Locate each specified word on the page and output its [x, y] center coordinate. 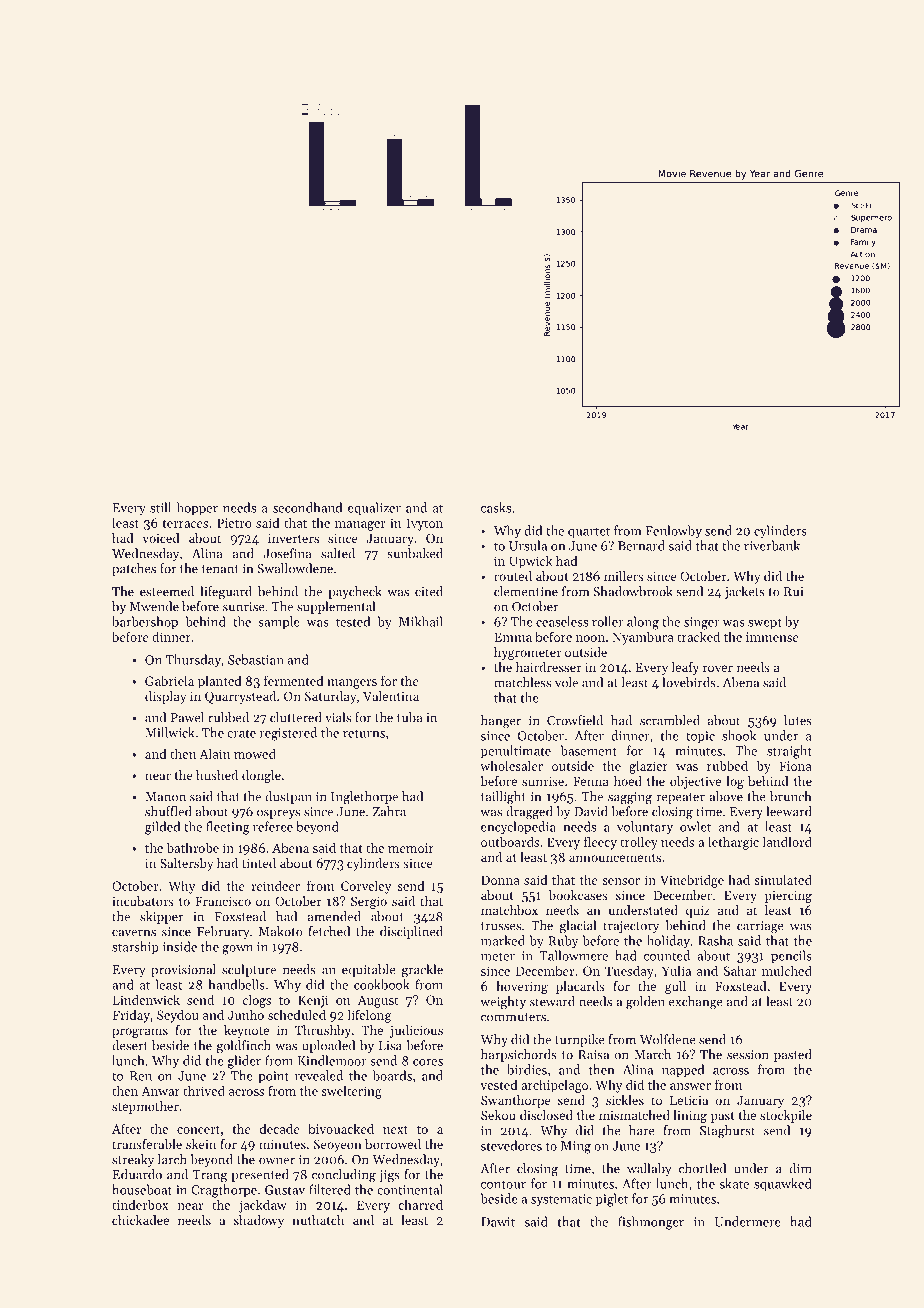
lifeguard [226, 593]
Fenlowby [674, 531]
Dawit [498, 1222]
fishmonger [651, 1223]
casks [496, 507]
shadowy [259, 1221]
